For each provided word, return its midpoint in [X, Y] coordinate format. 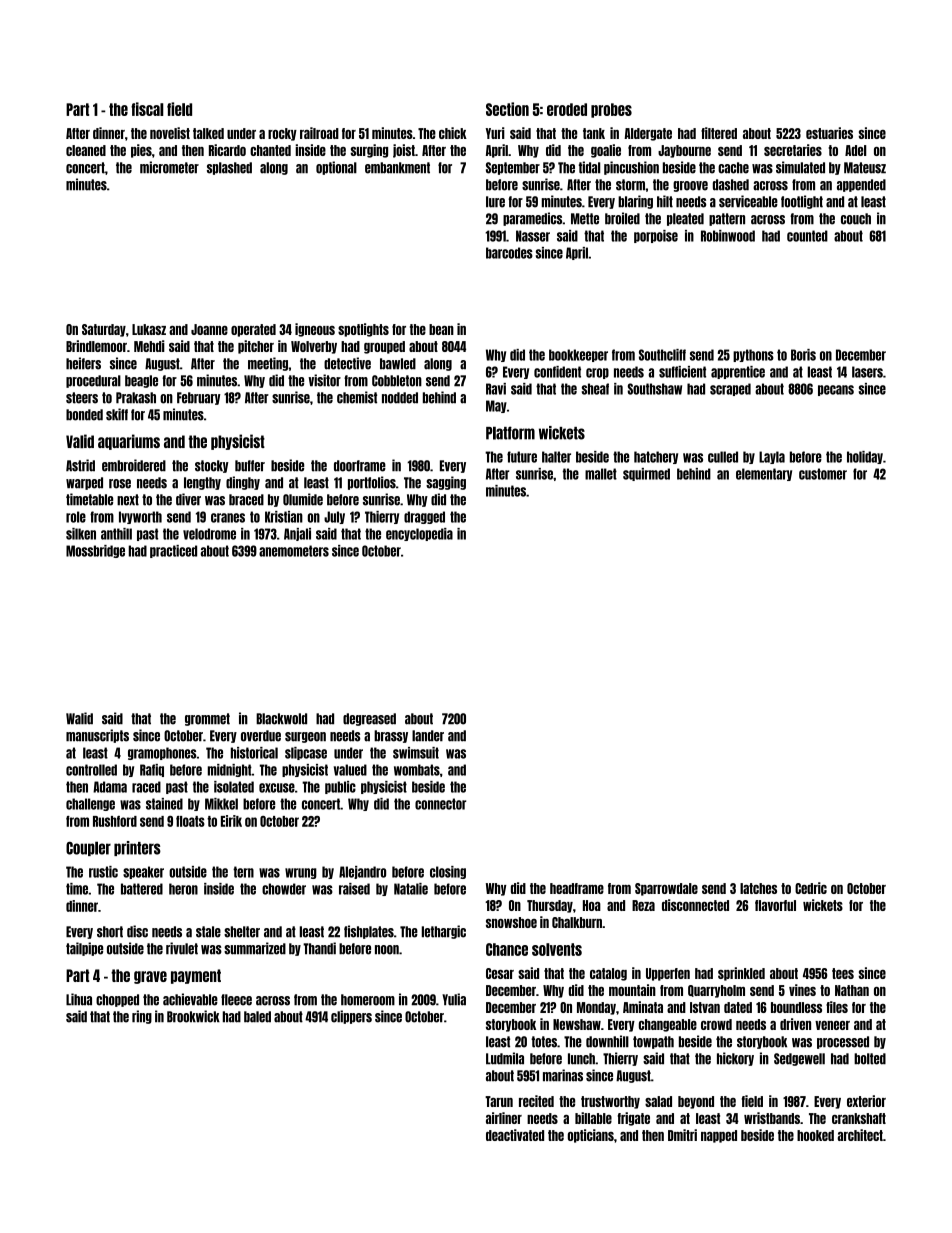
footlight [802, 202]
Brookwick [193, 1016]
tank [594, 133]
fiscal [147, 109]
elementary [764, 474]
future [522, 457]
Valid [80, 441]
